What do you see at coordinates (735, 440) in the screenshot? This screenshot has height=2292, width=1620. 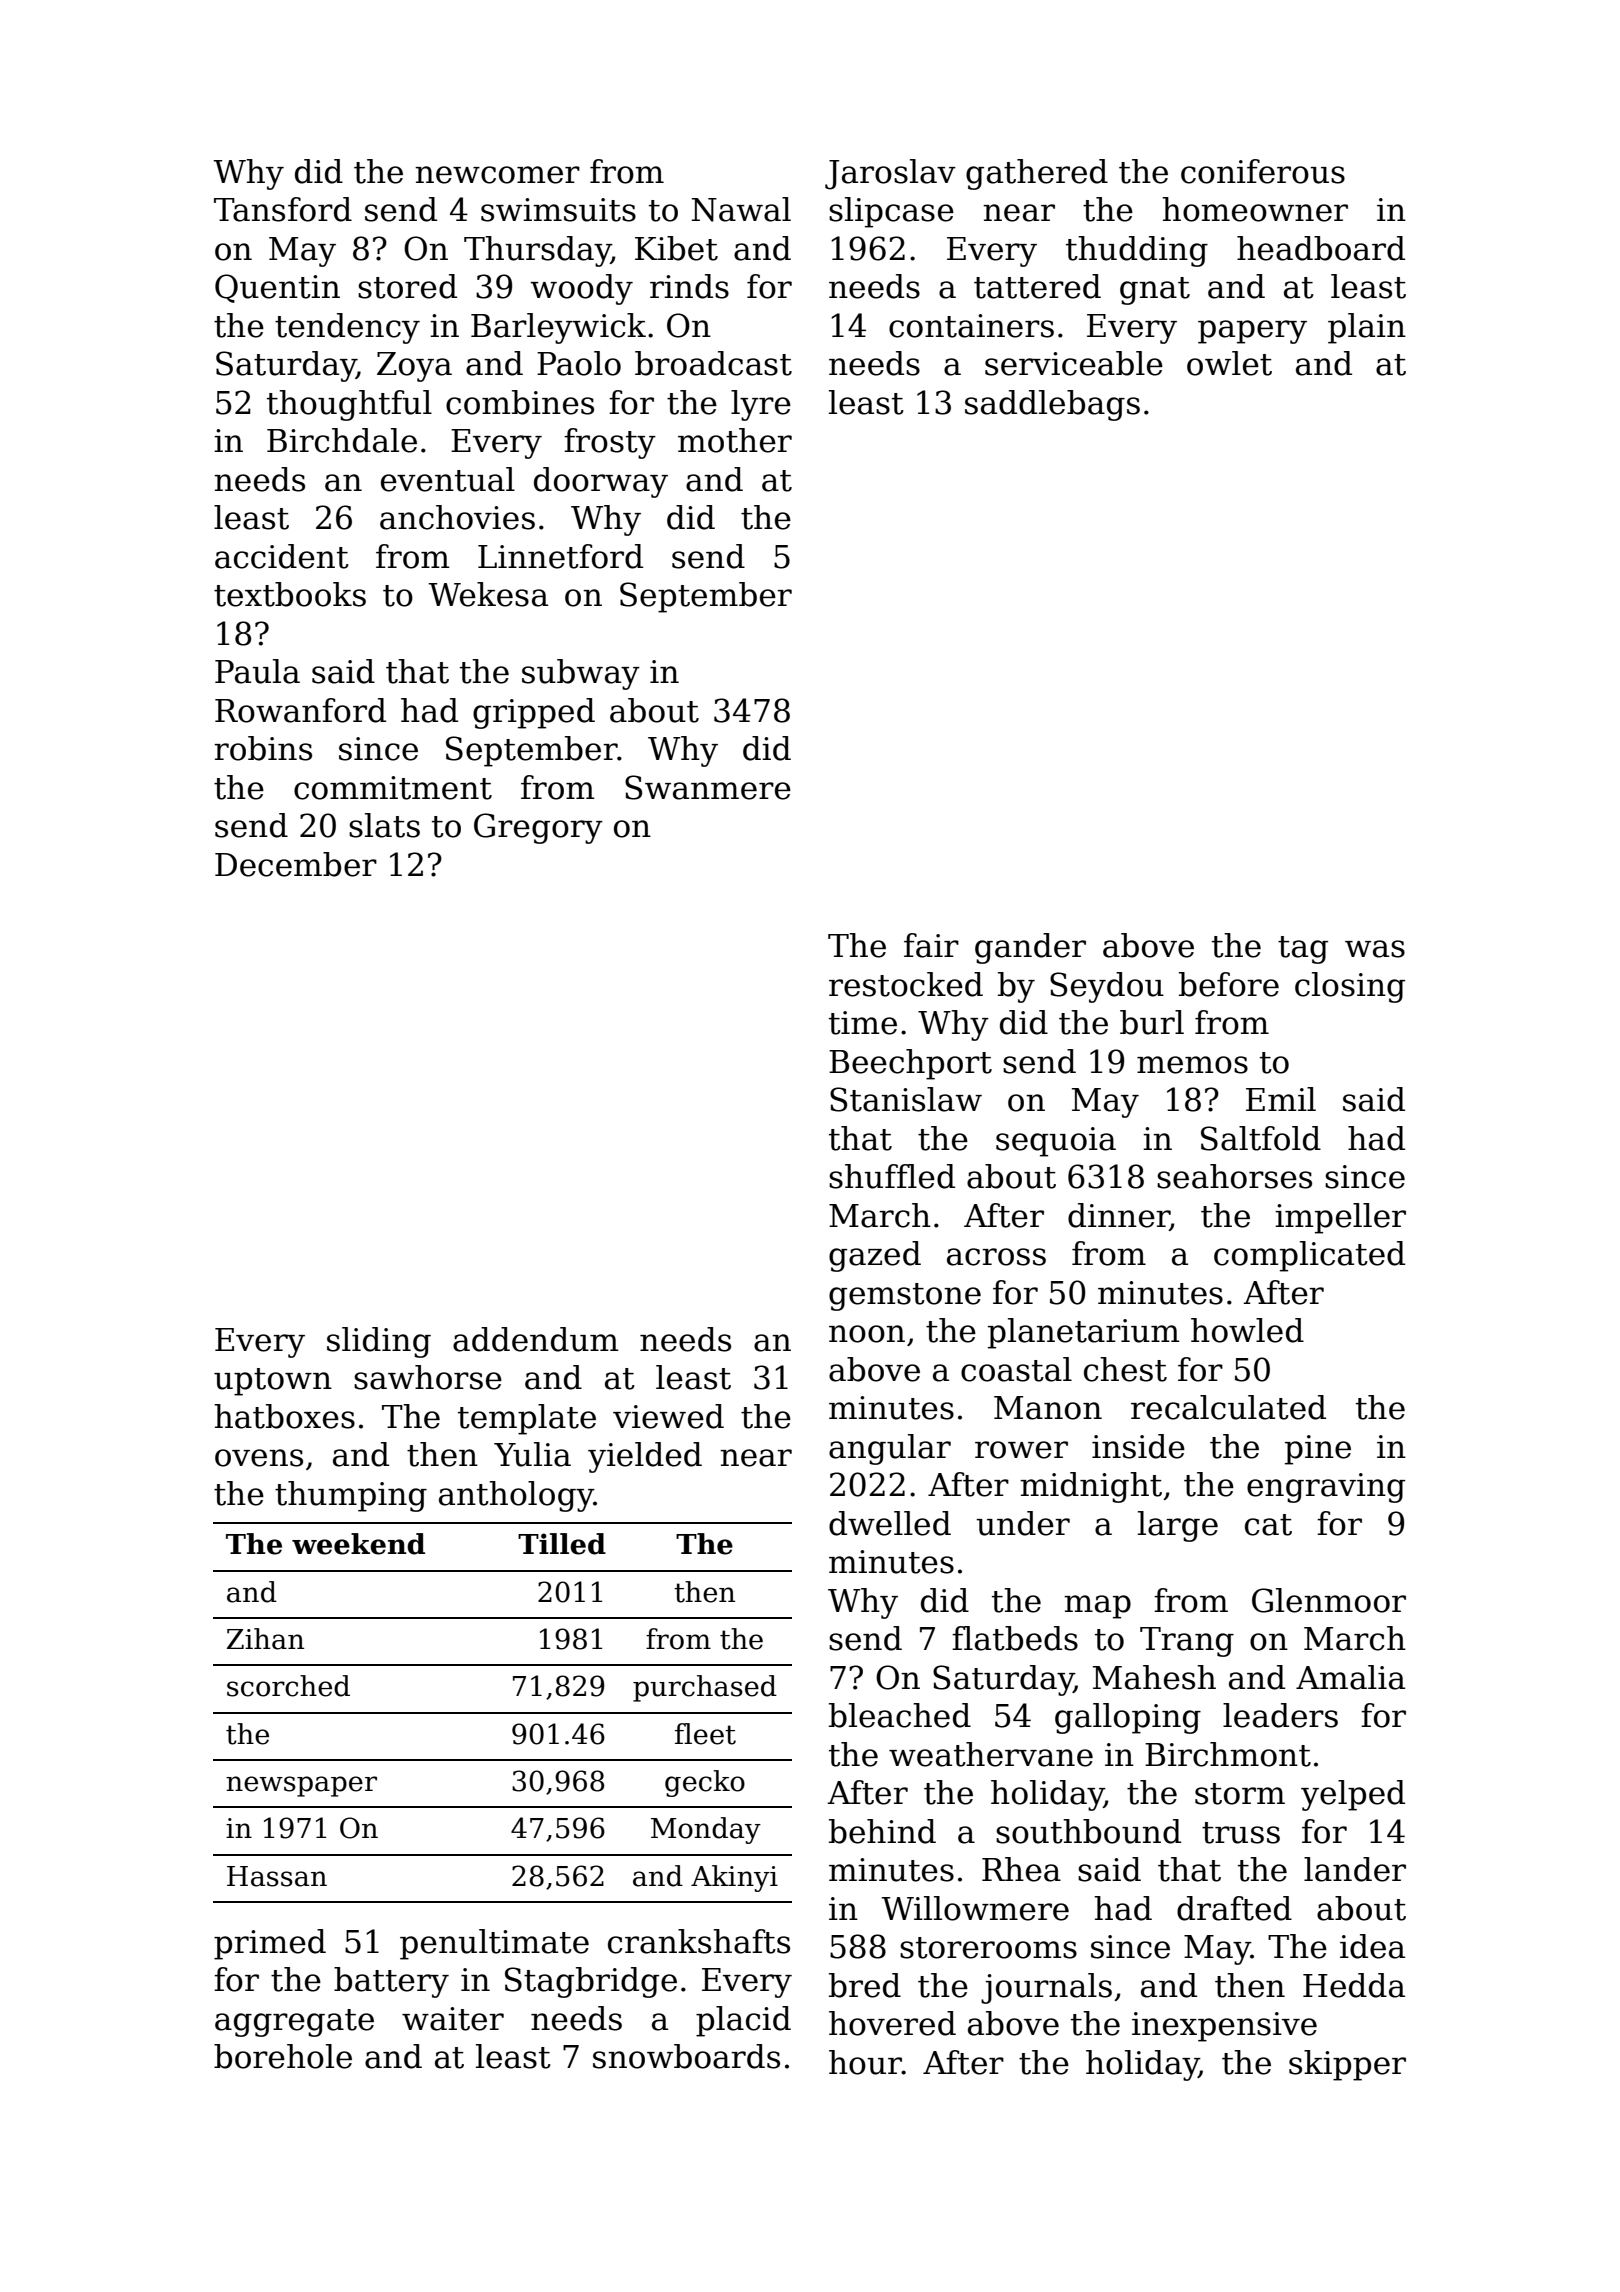 I see `mother` at bounding box center [735, 440].
